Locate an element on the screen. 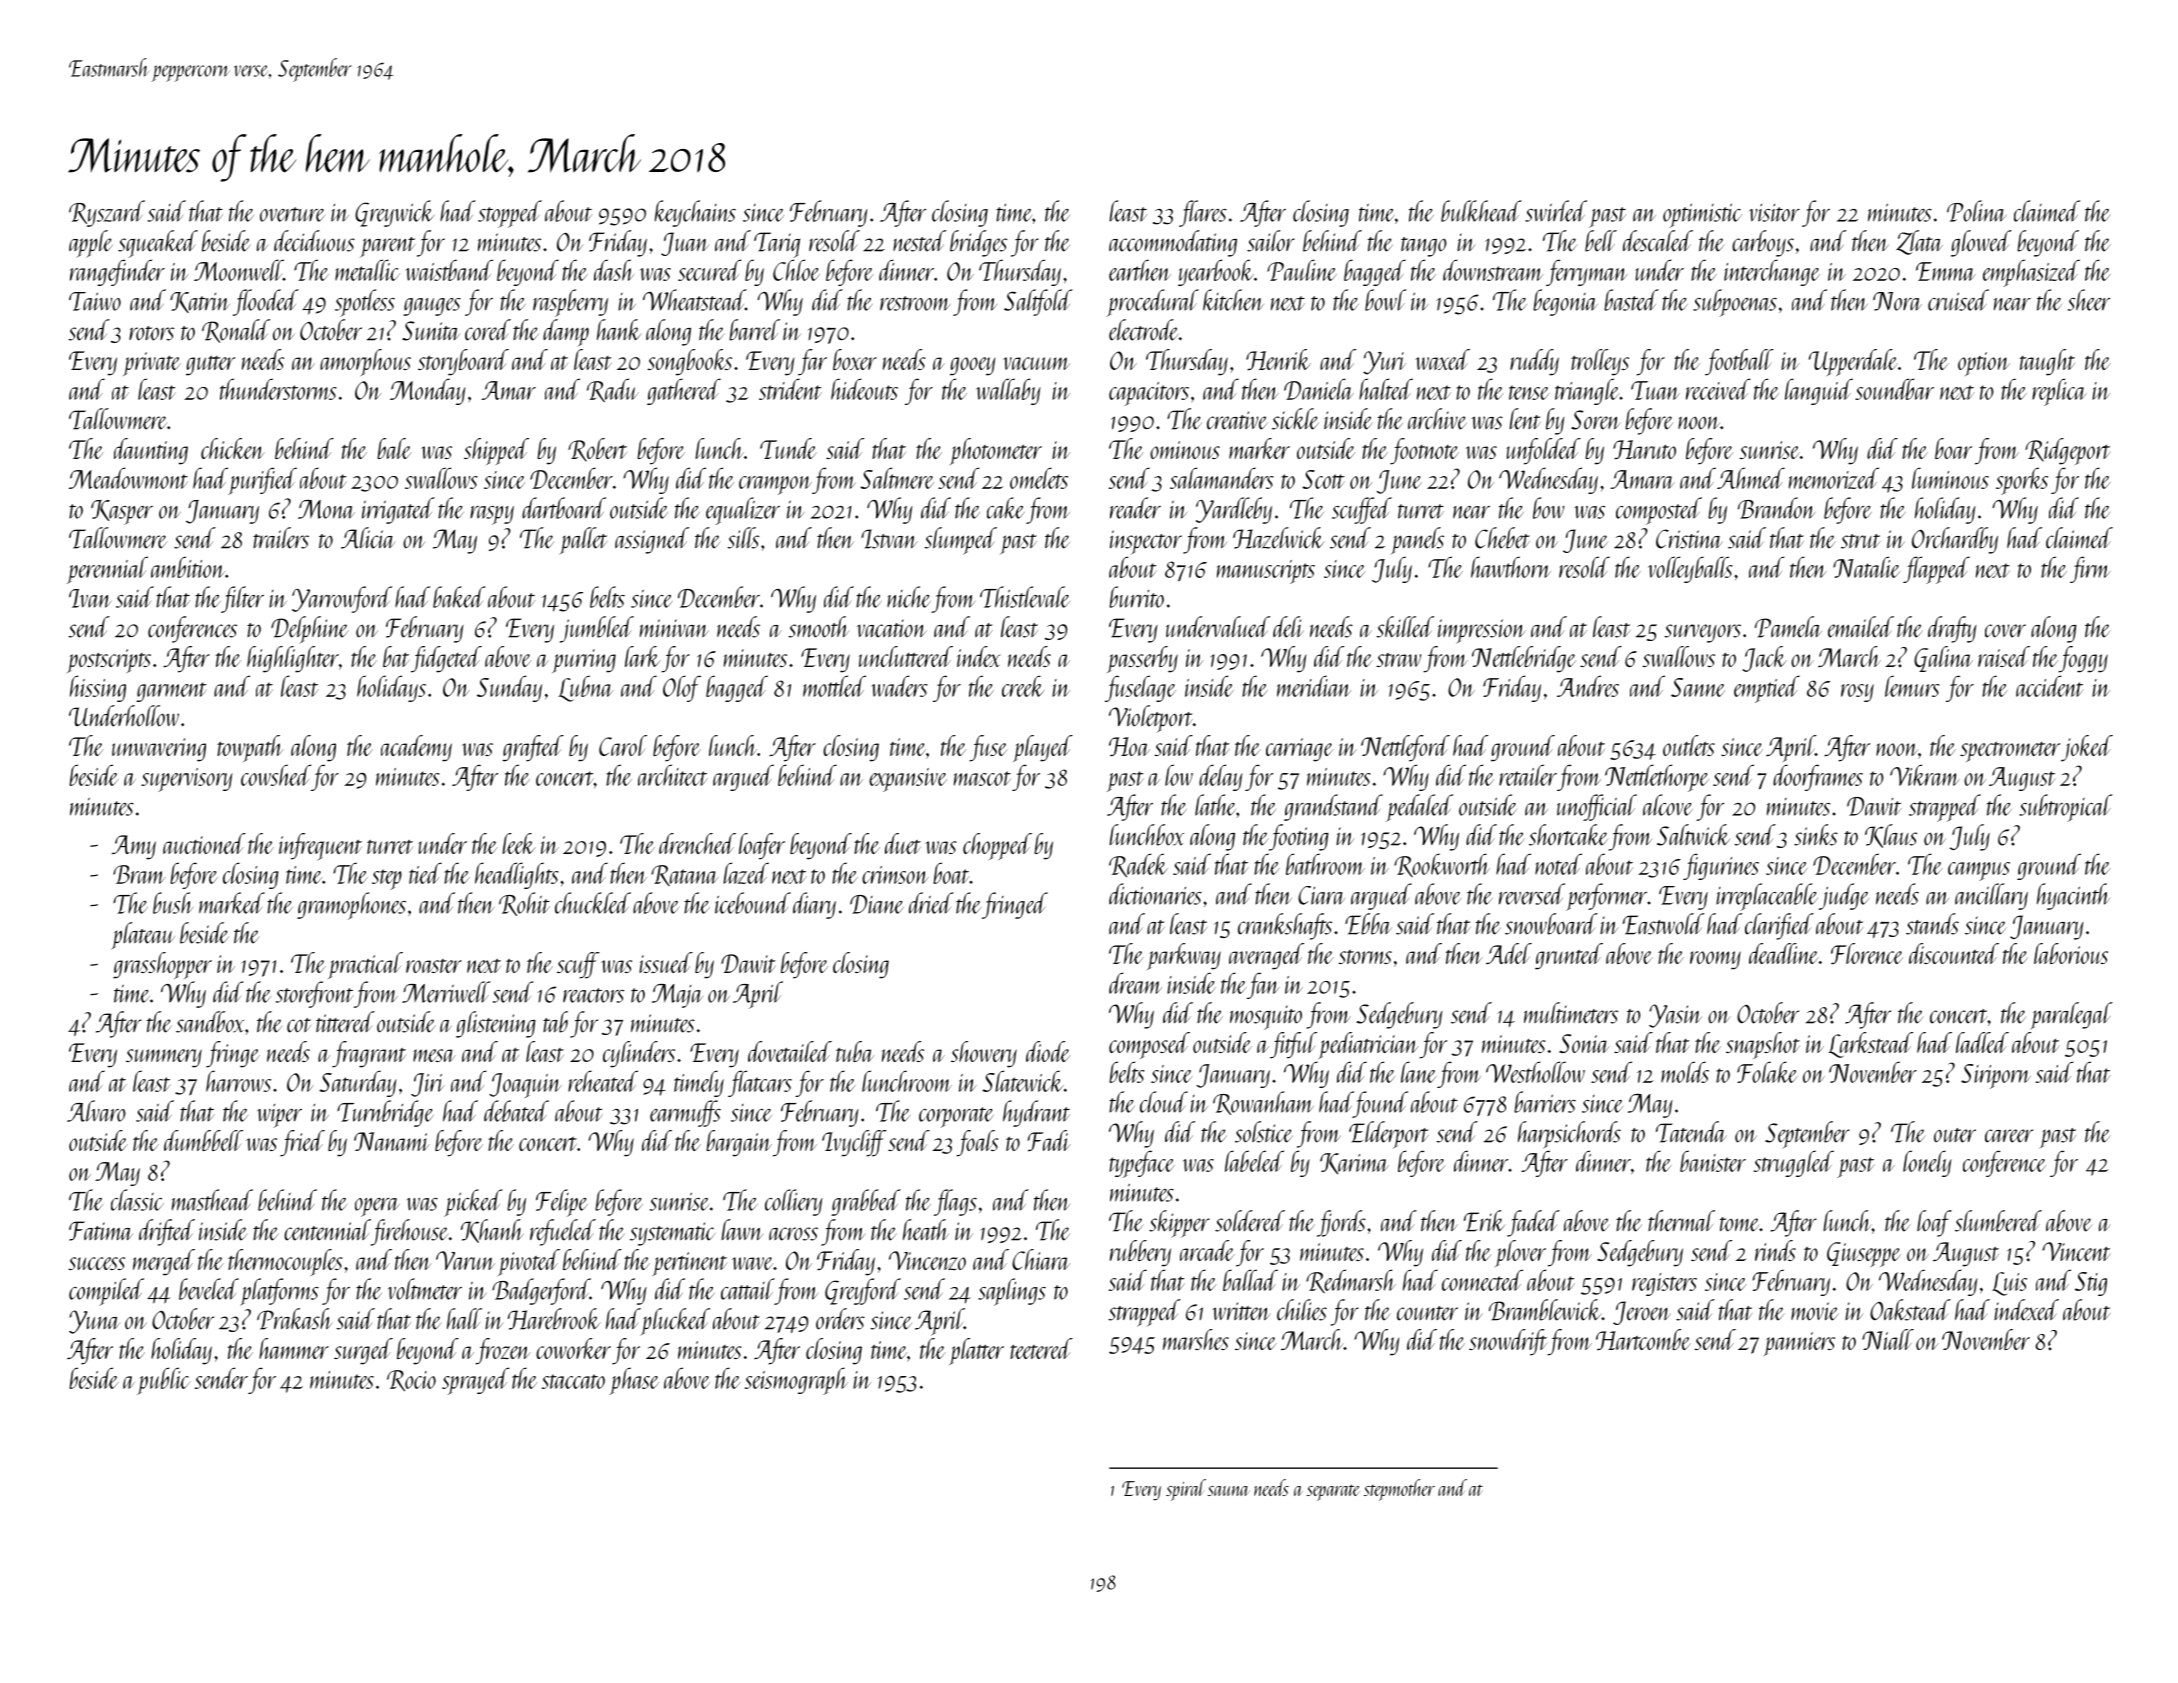  Rowanham is located at coordinates (1263, 1103).
